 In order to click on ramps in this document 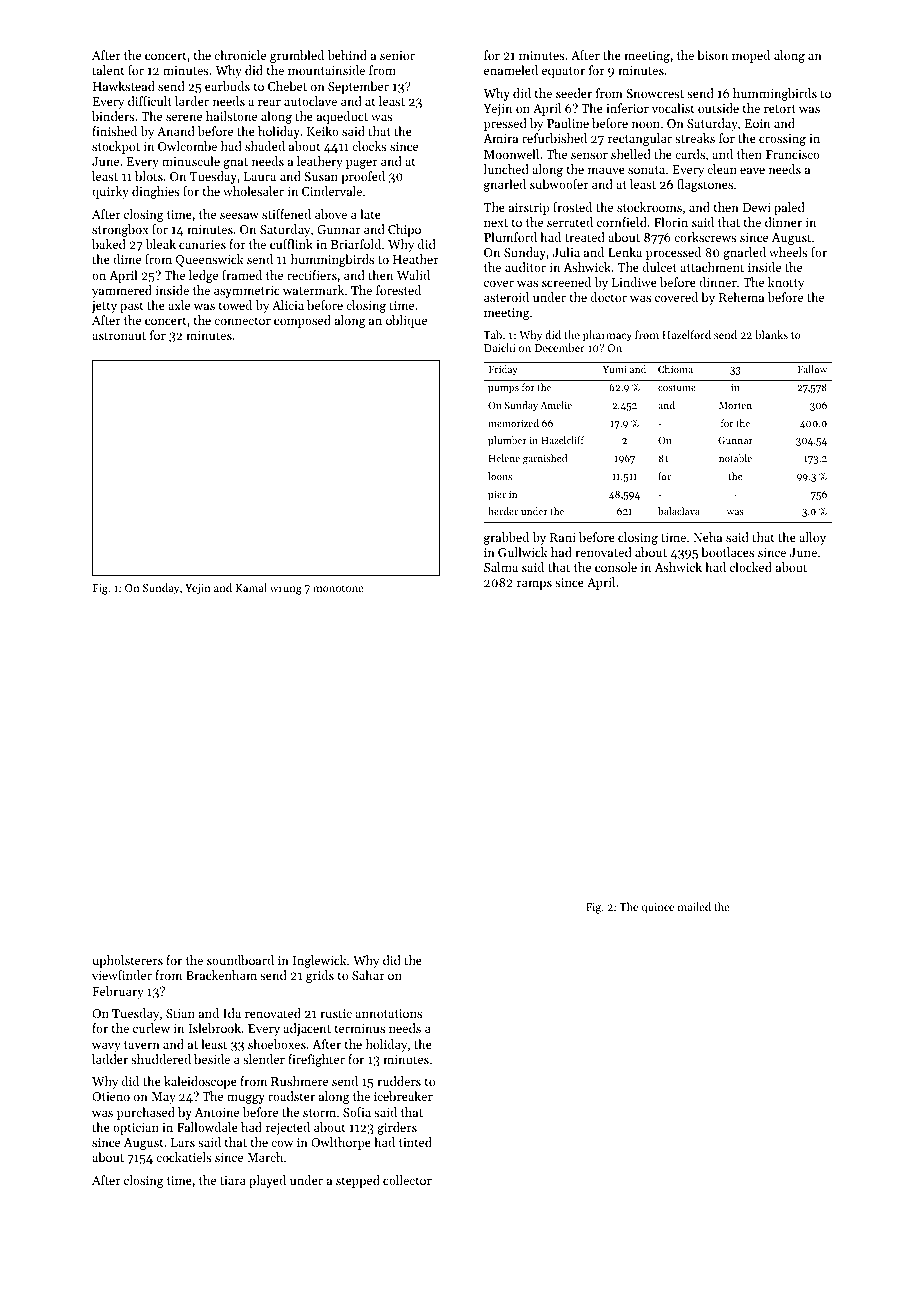, I will do `click(534, 585)`.
